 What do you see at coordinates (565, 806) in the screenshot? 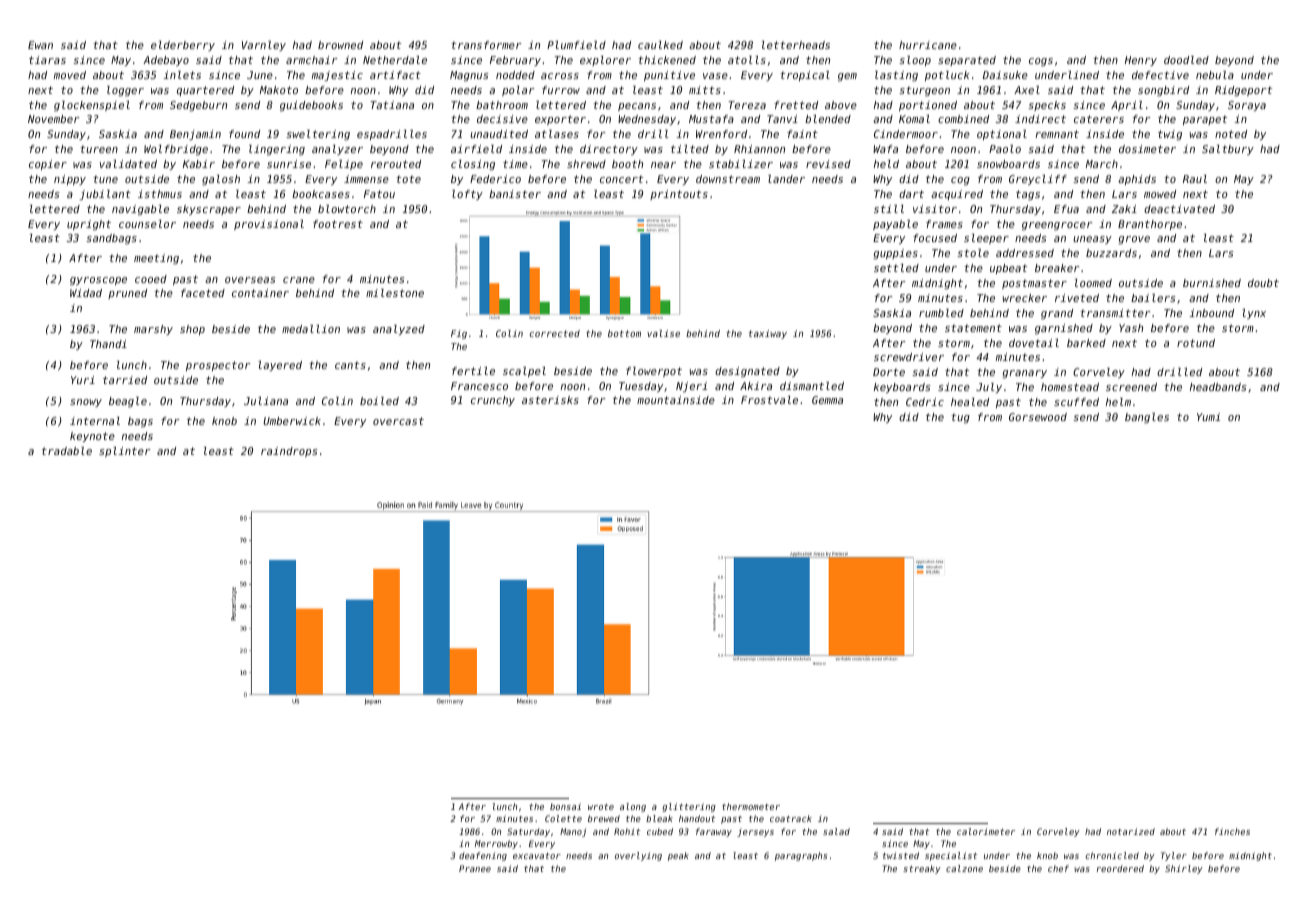
I see `bonsai` at bounding box center [565, 806].
